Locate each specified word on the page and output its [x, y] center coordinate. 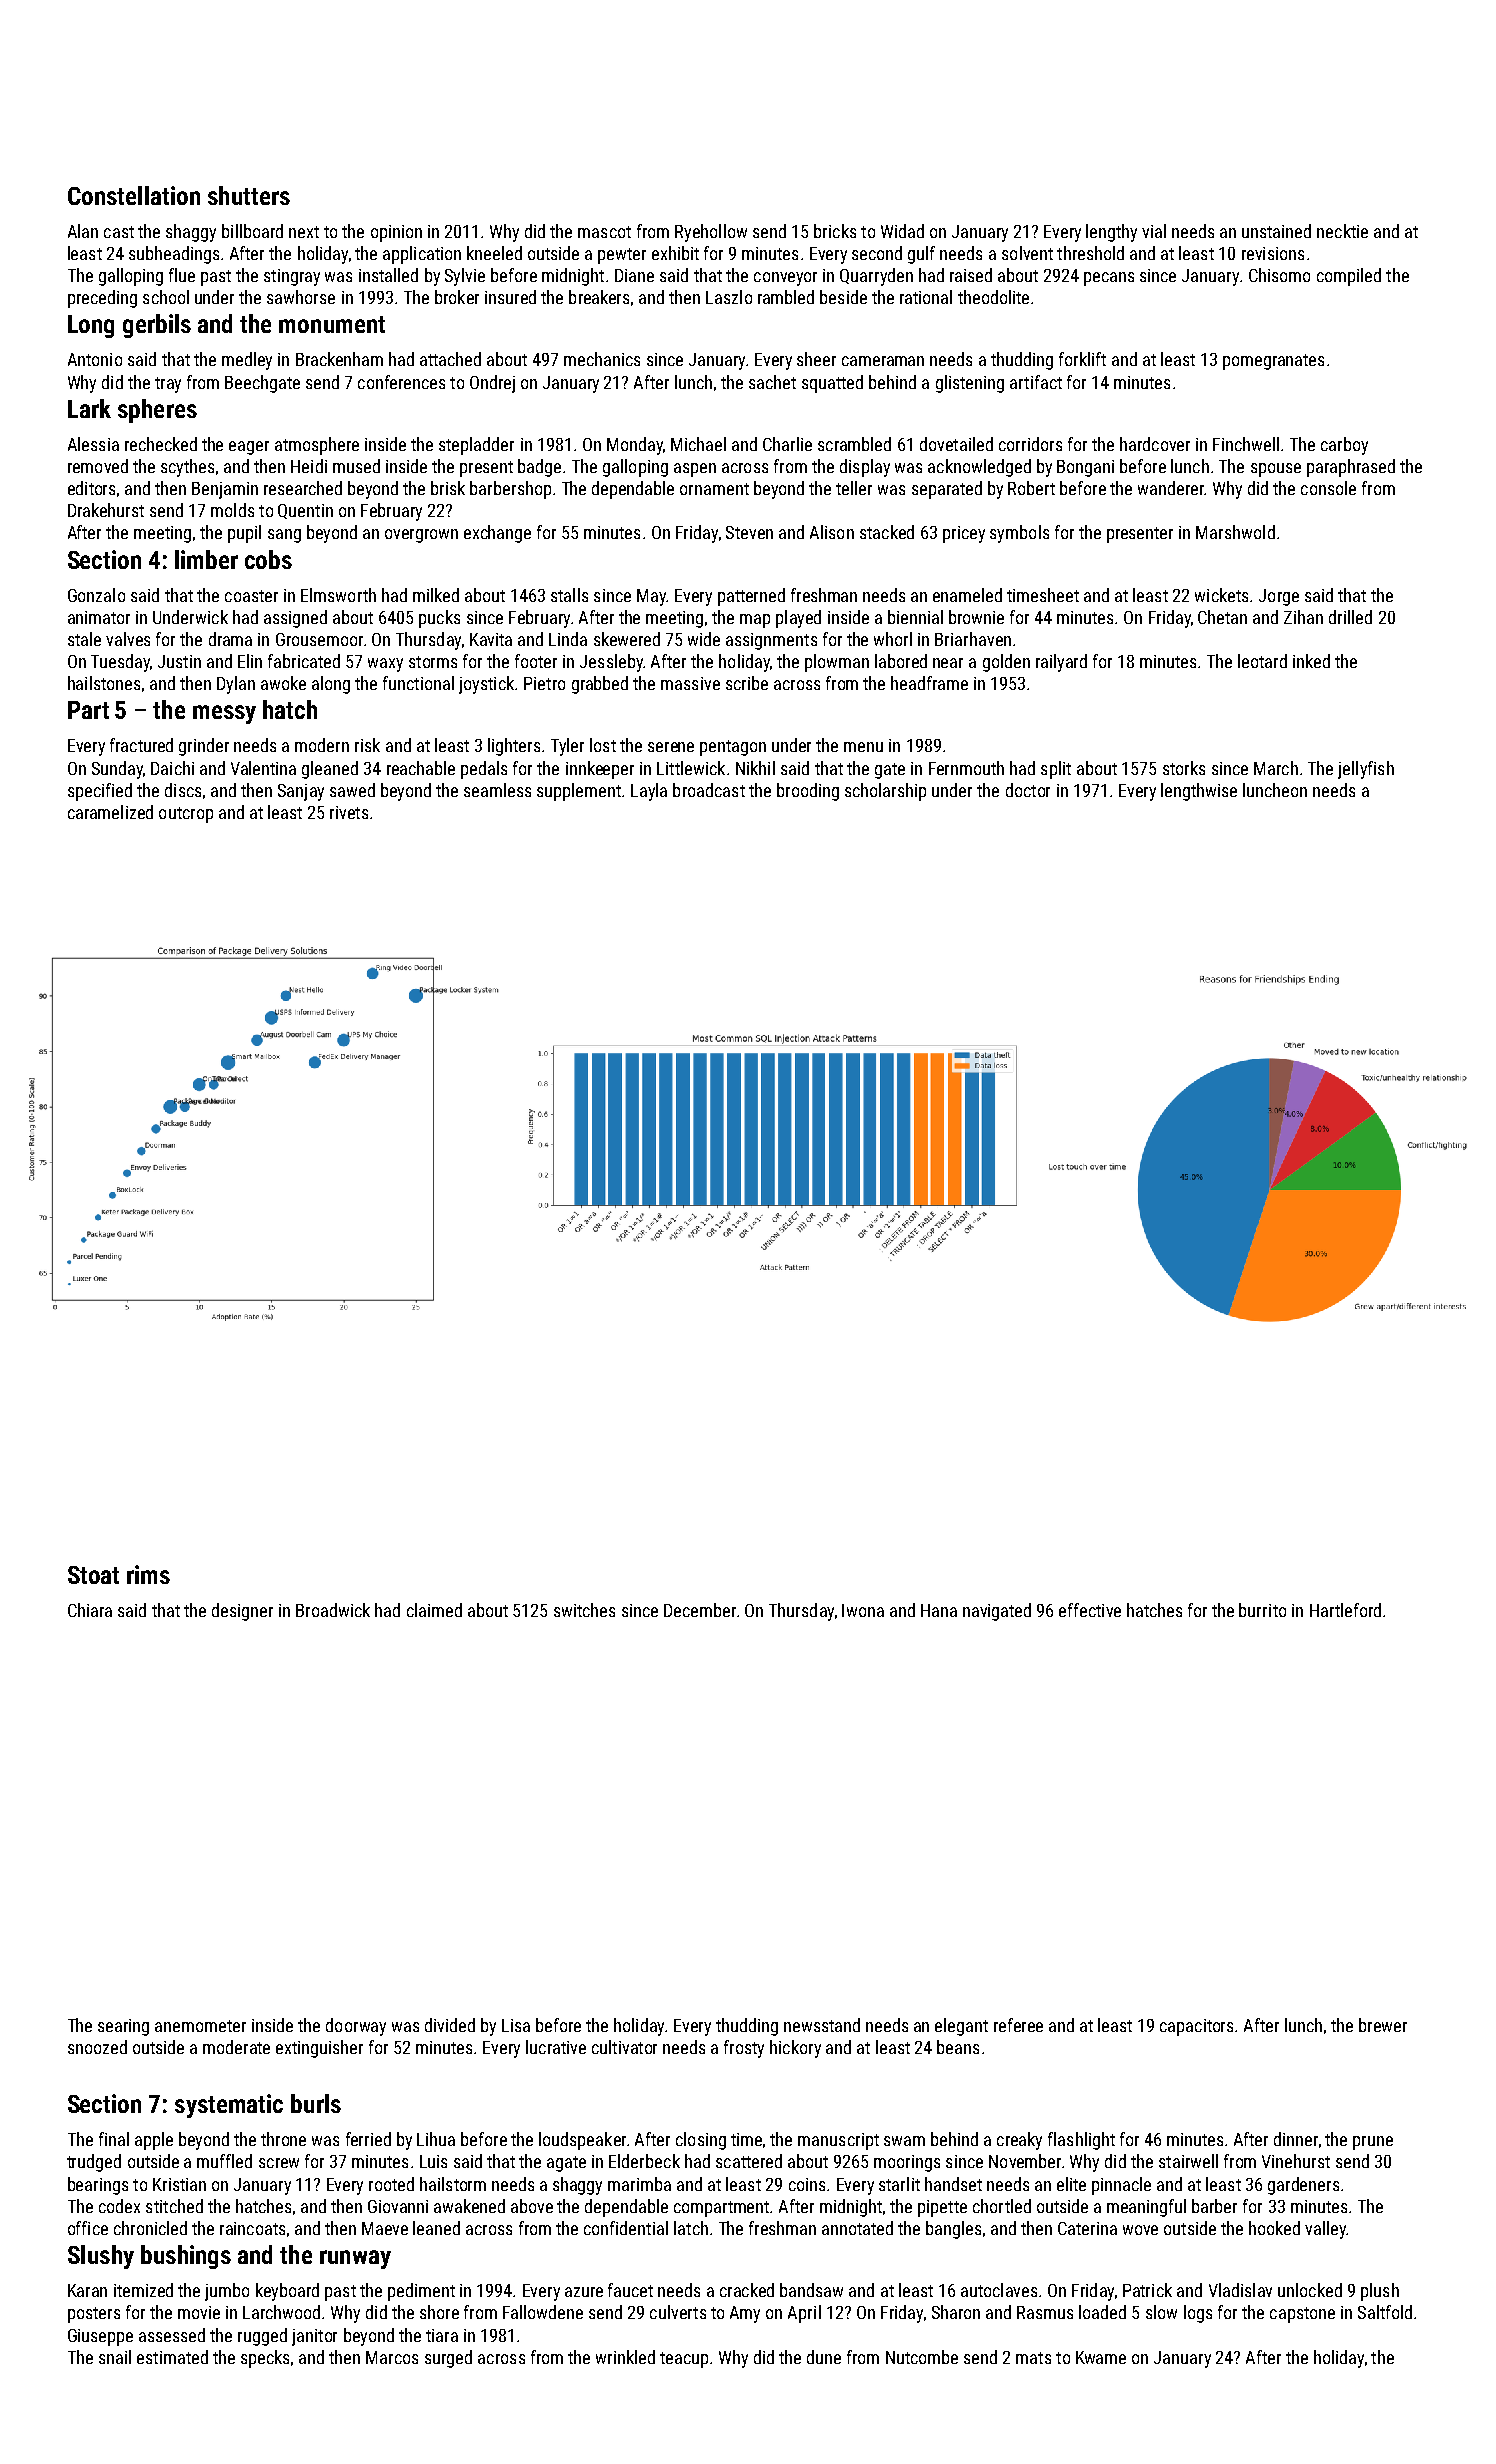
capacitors [1196, 2027]
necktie [1342, 231]
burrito [1262, 1610]
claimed [434, 1610]
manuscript [838, 2141]
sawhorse [301, 297]
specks [265, 2359]
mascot [604, 232]
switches [584, 1610]
